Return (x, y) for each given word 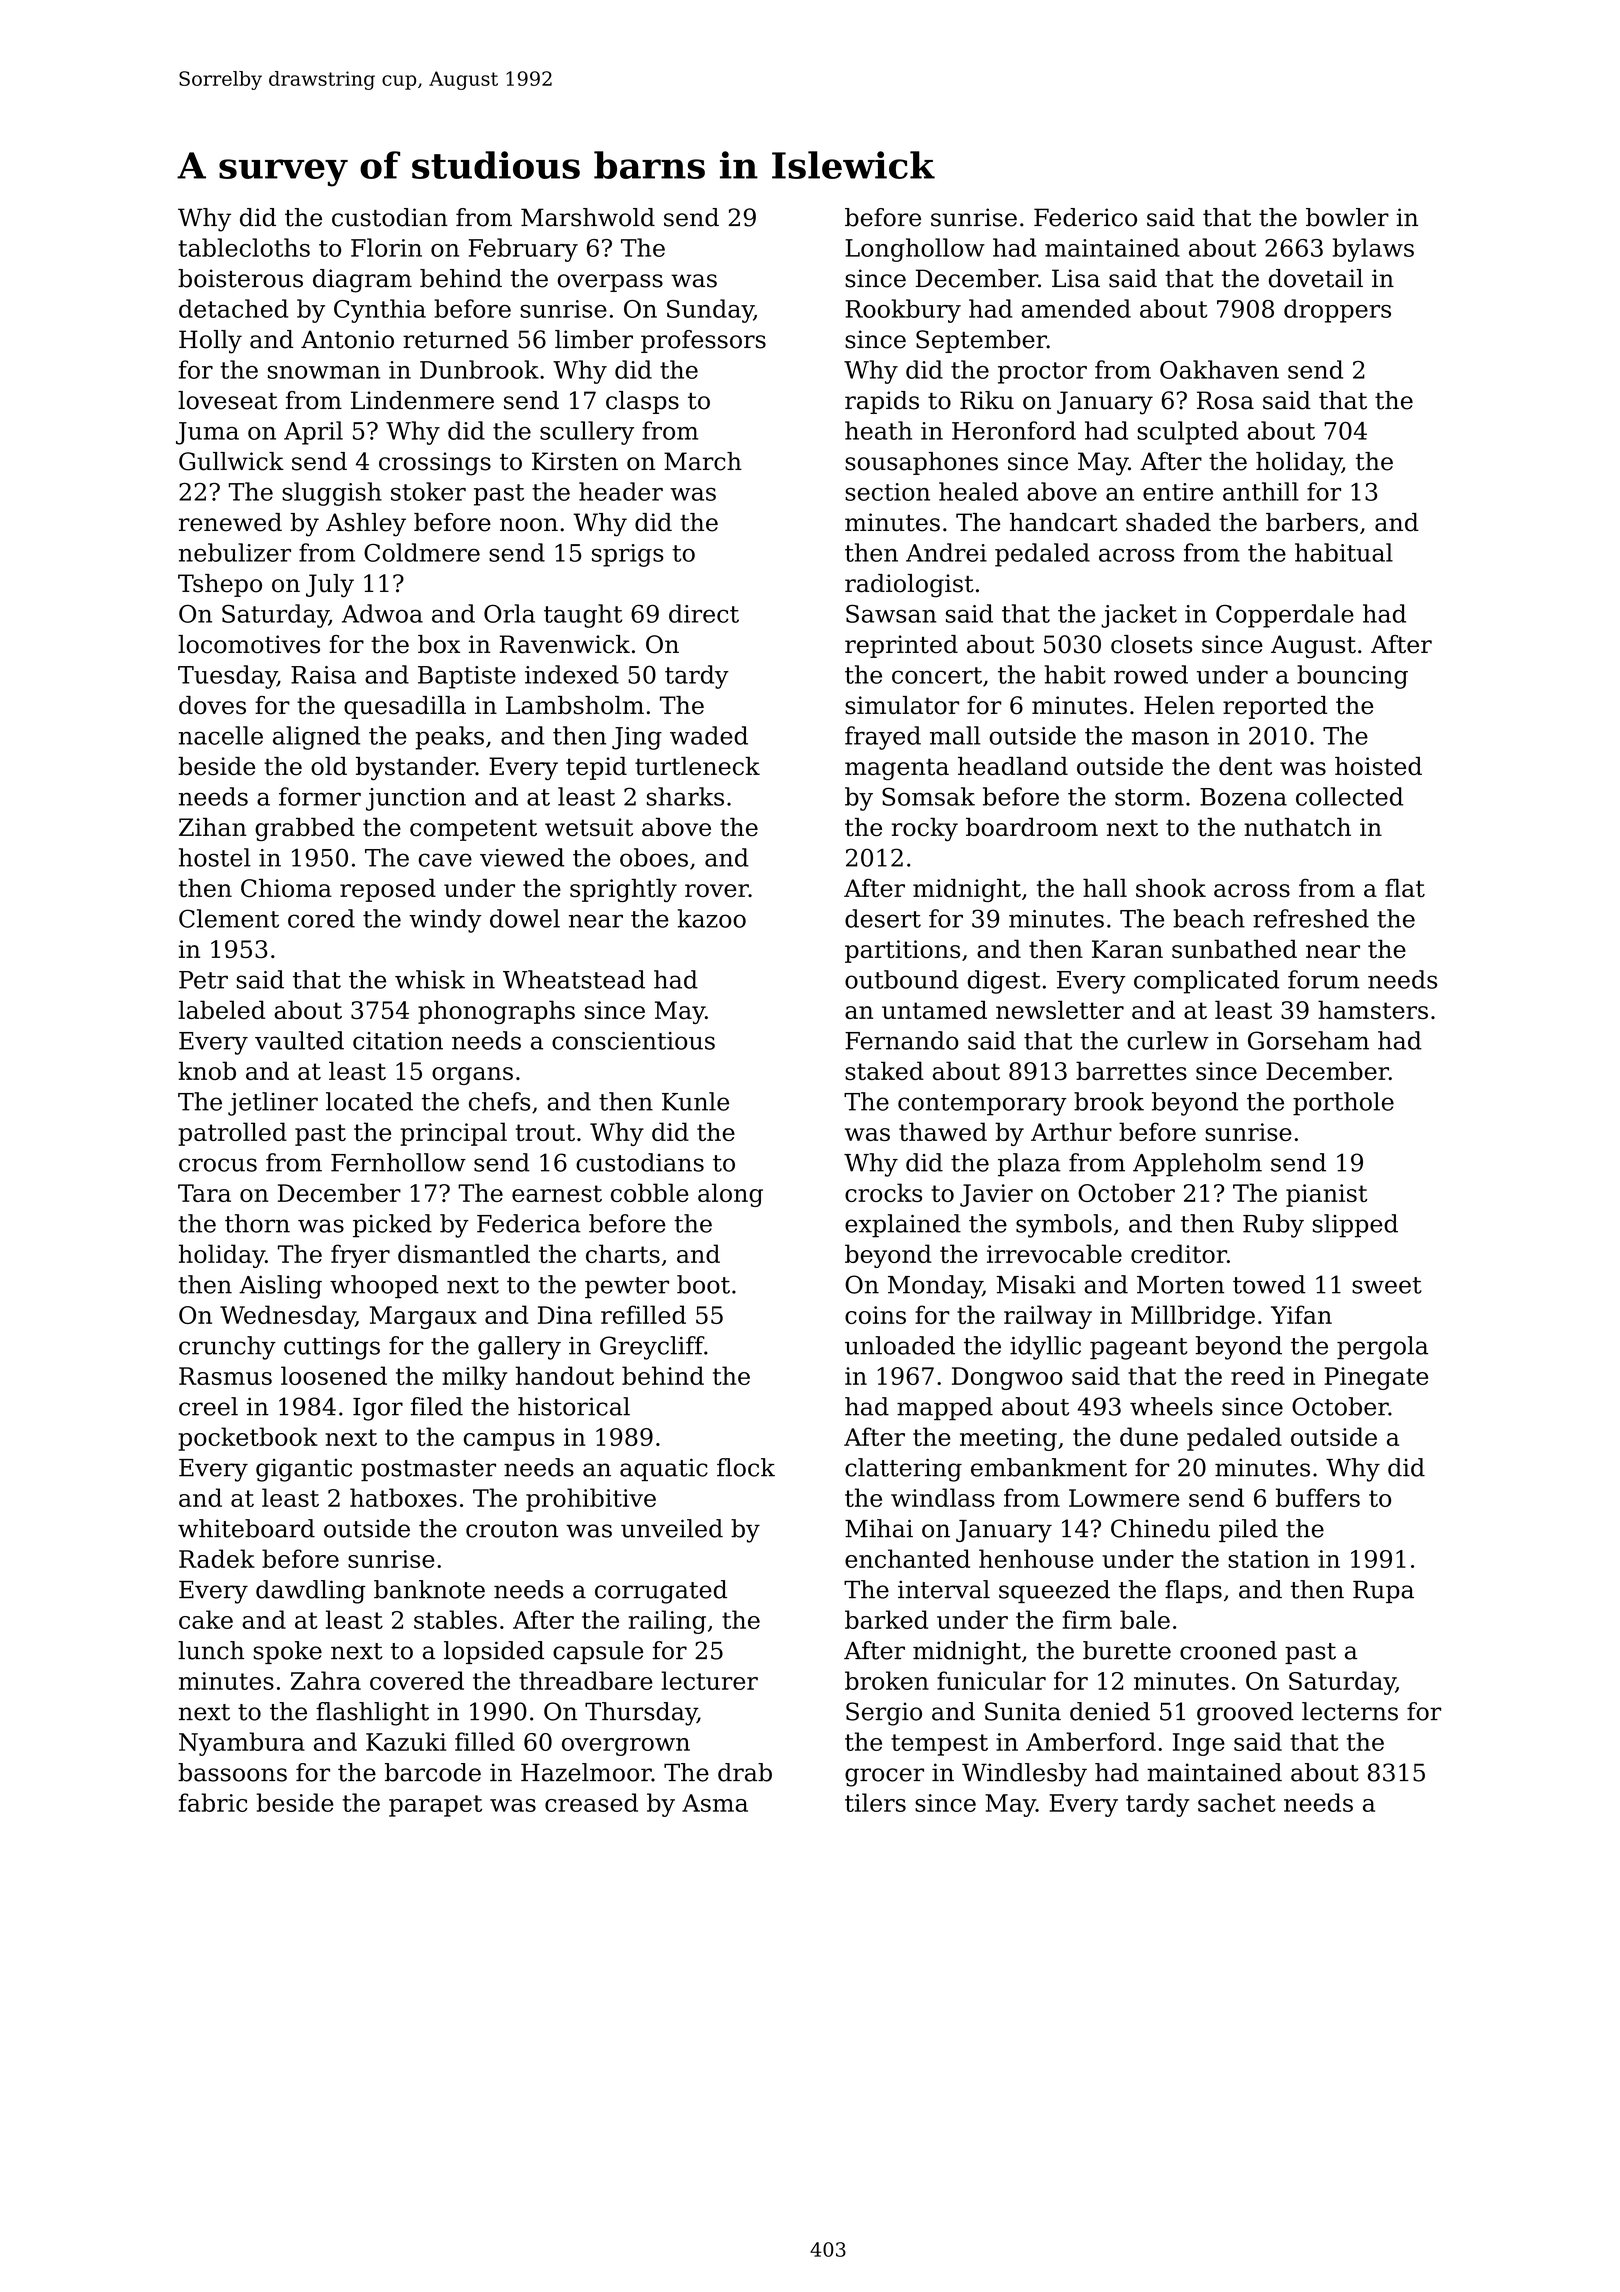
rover (717, 891)
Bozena (1243, 797)
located (369, 1101)
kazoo (712, 918)
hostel (215, 857)
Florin (386, 247)
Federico (1085, 217)
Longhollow (915, 250)
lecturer (709, 1680)
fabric (213, 1802)
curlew (1168, 1040)
